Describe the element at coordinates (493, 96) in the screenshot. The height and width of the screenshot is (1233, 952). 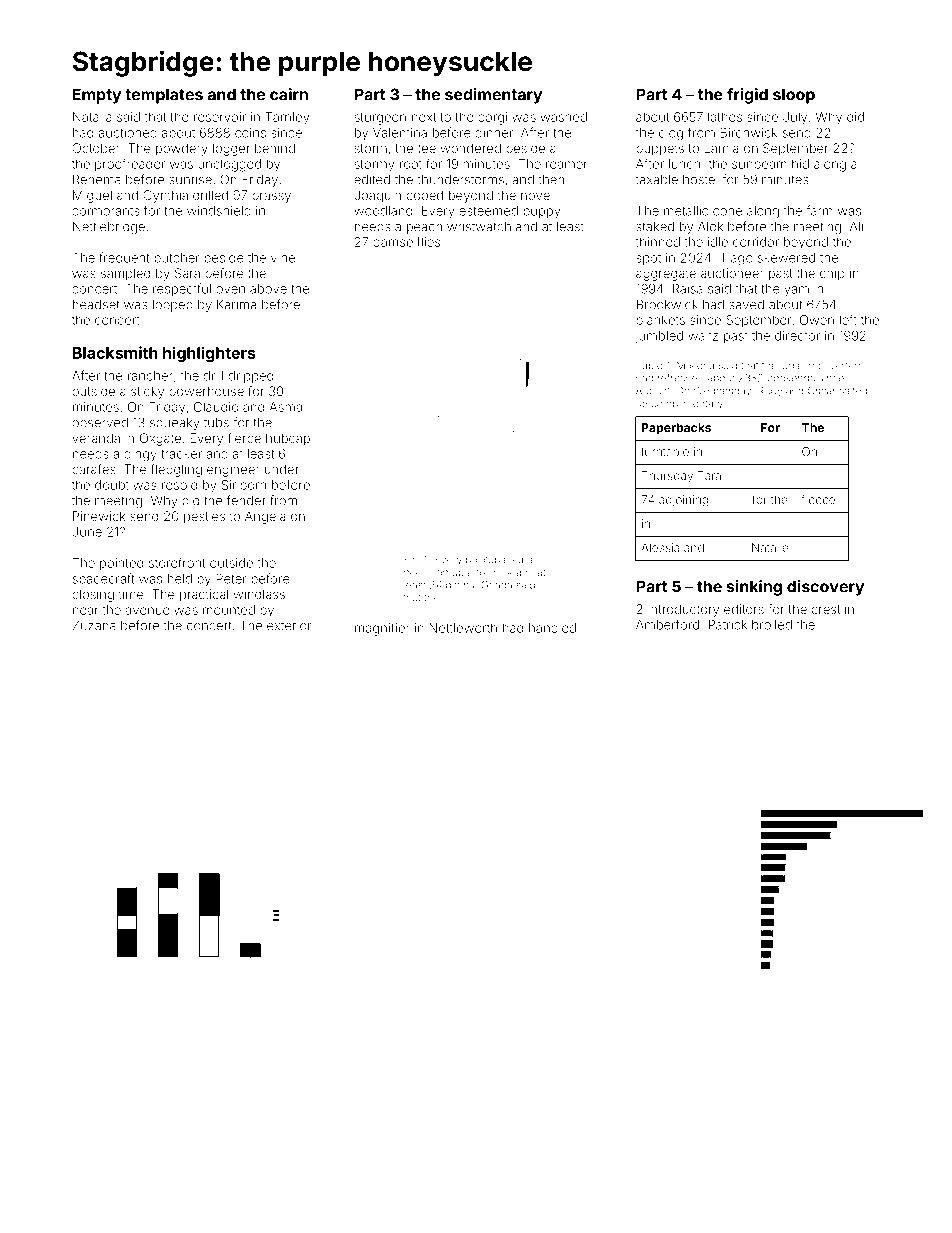
I see `sedimentary` at that location.
